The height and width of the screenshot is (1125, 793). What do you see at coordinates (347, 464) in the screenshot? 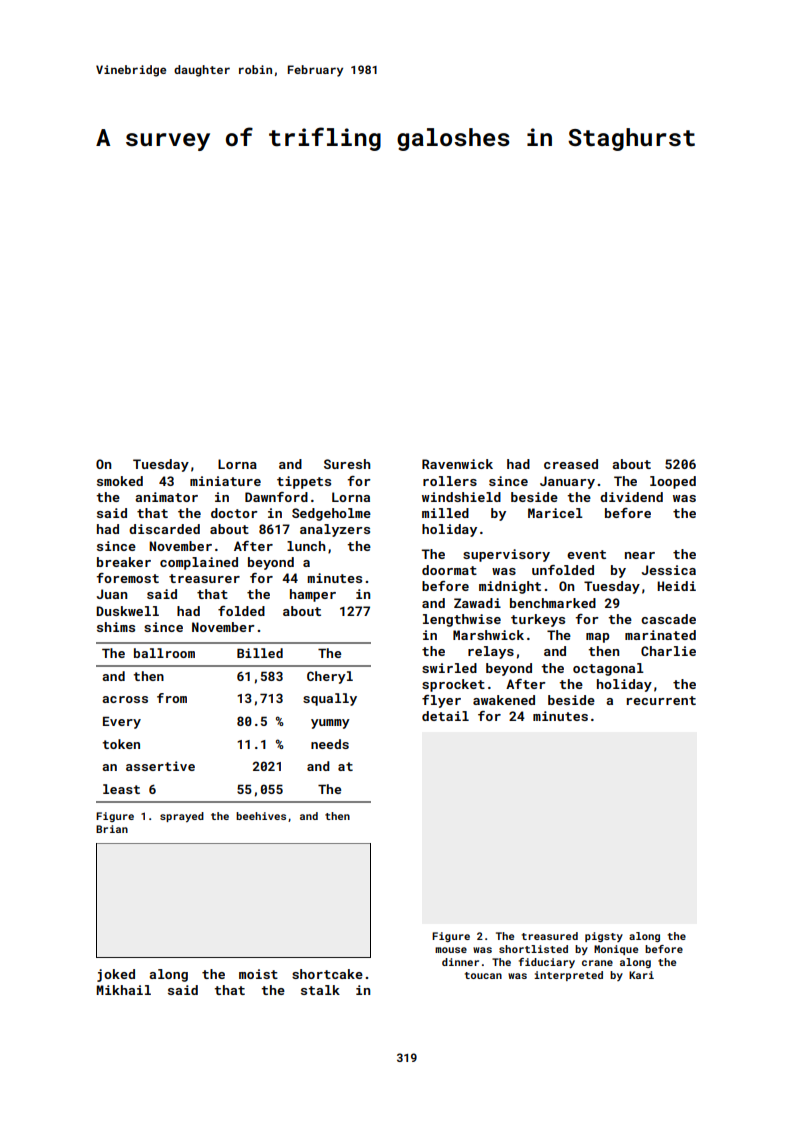
I see `Suresh` at bounding box center [347, 464].
